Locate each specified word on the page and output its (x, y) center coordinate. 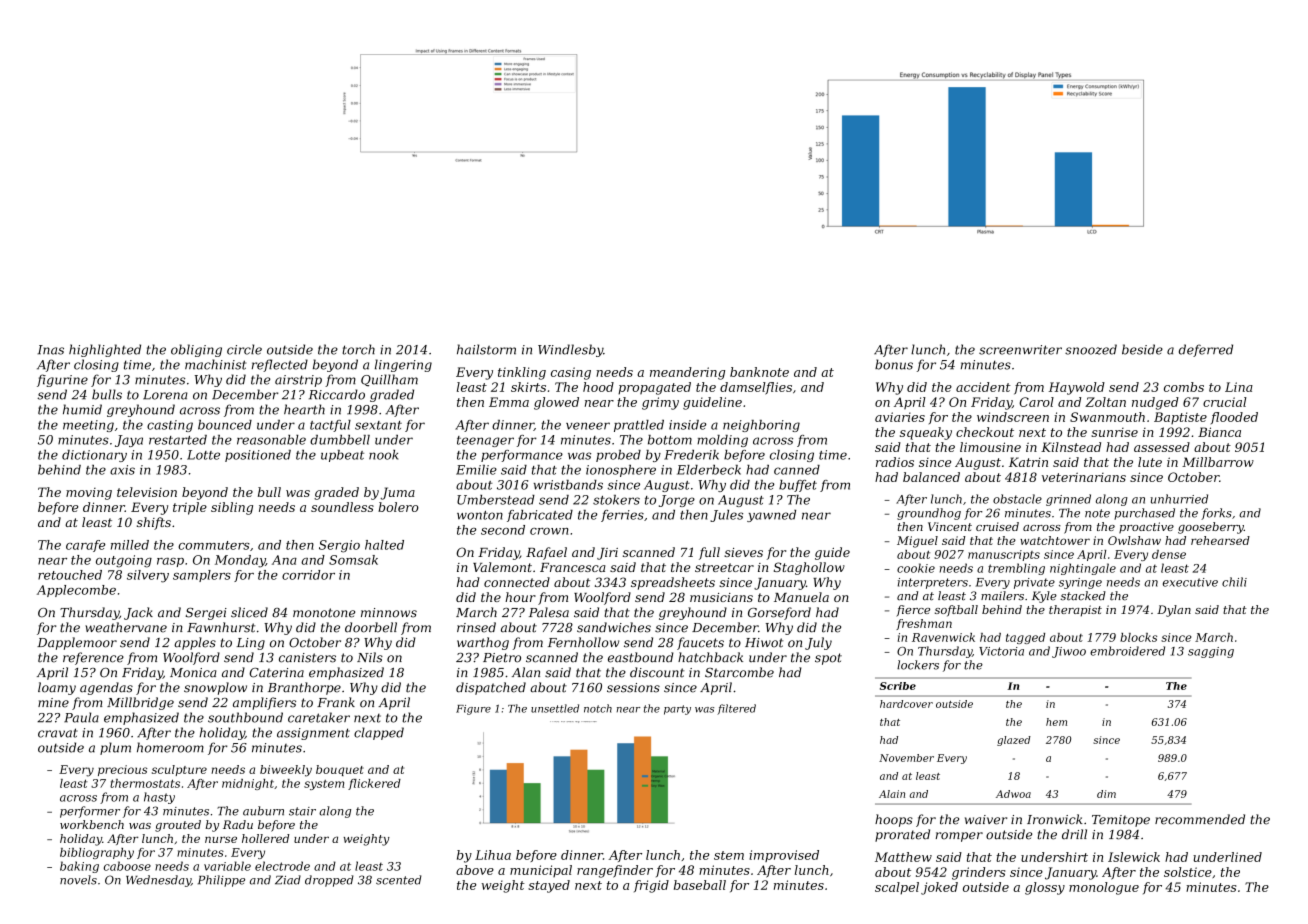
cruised (997, 526)
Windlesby (570, 350)
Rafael (546, 553)
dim (1106, 794)
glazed (1014, 741)
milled (130, 545)
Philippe (221, 881)
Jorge (677, 501)
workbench (92, 824)
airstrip (298, 381)
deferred (1206, 350)
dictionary (94, 456)
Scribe (898, 686)
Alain (892, 794)
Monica (193, 673)
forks (1216, 514)
